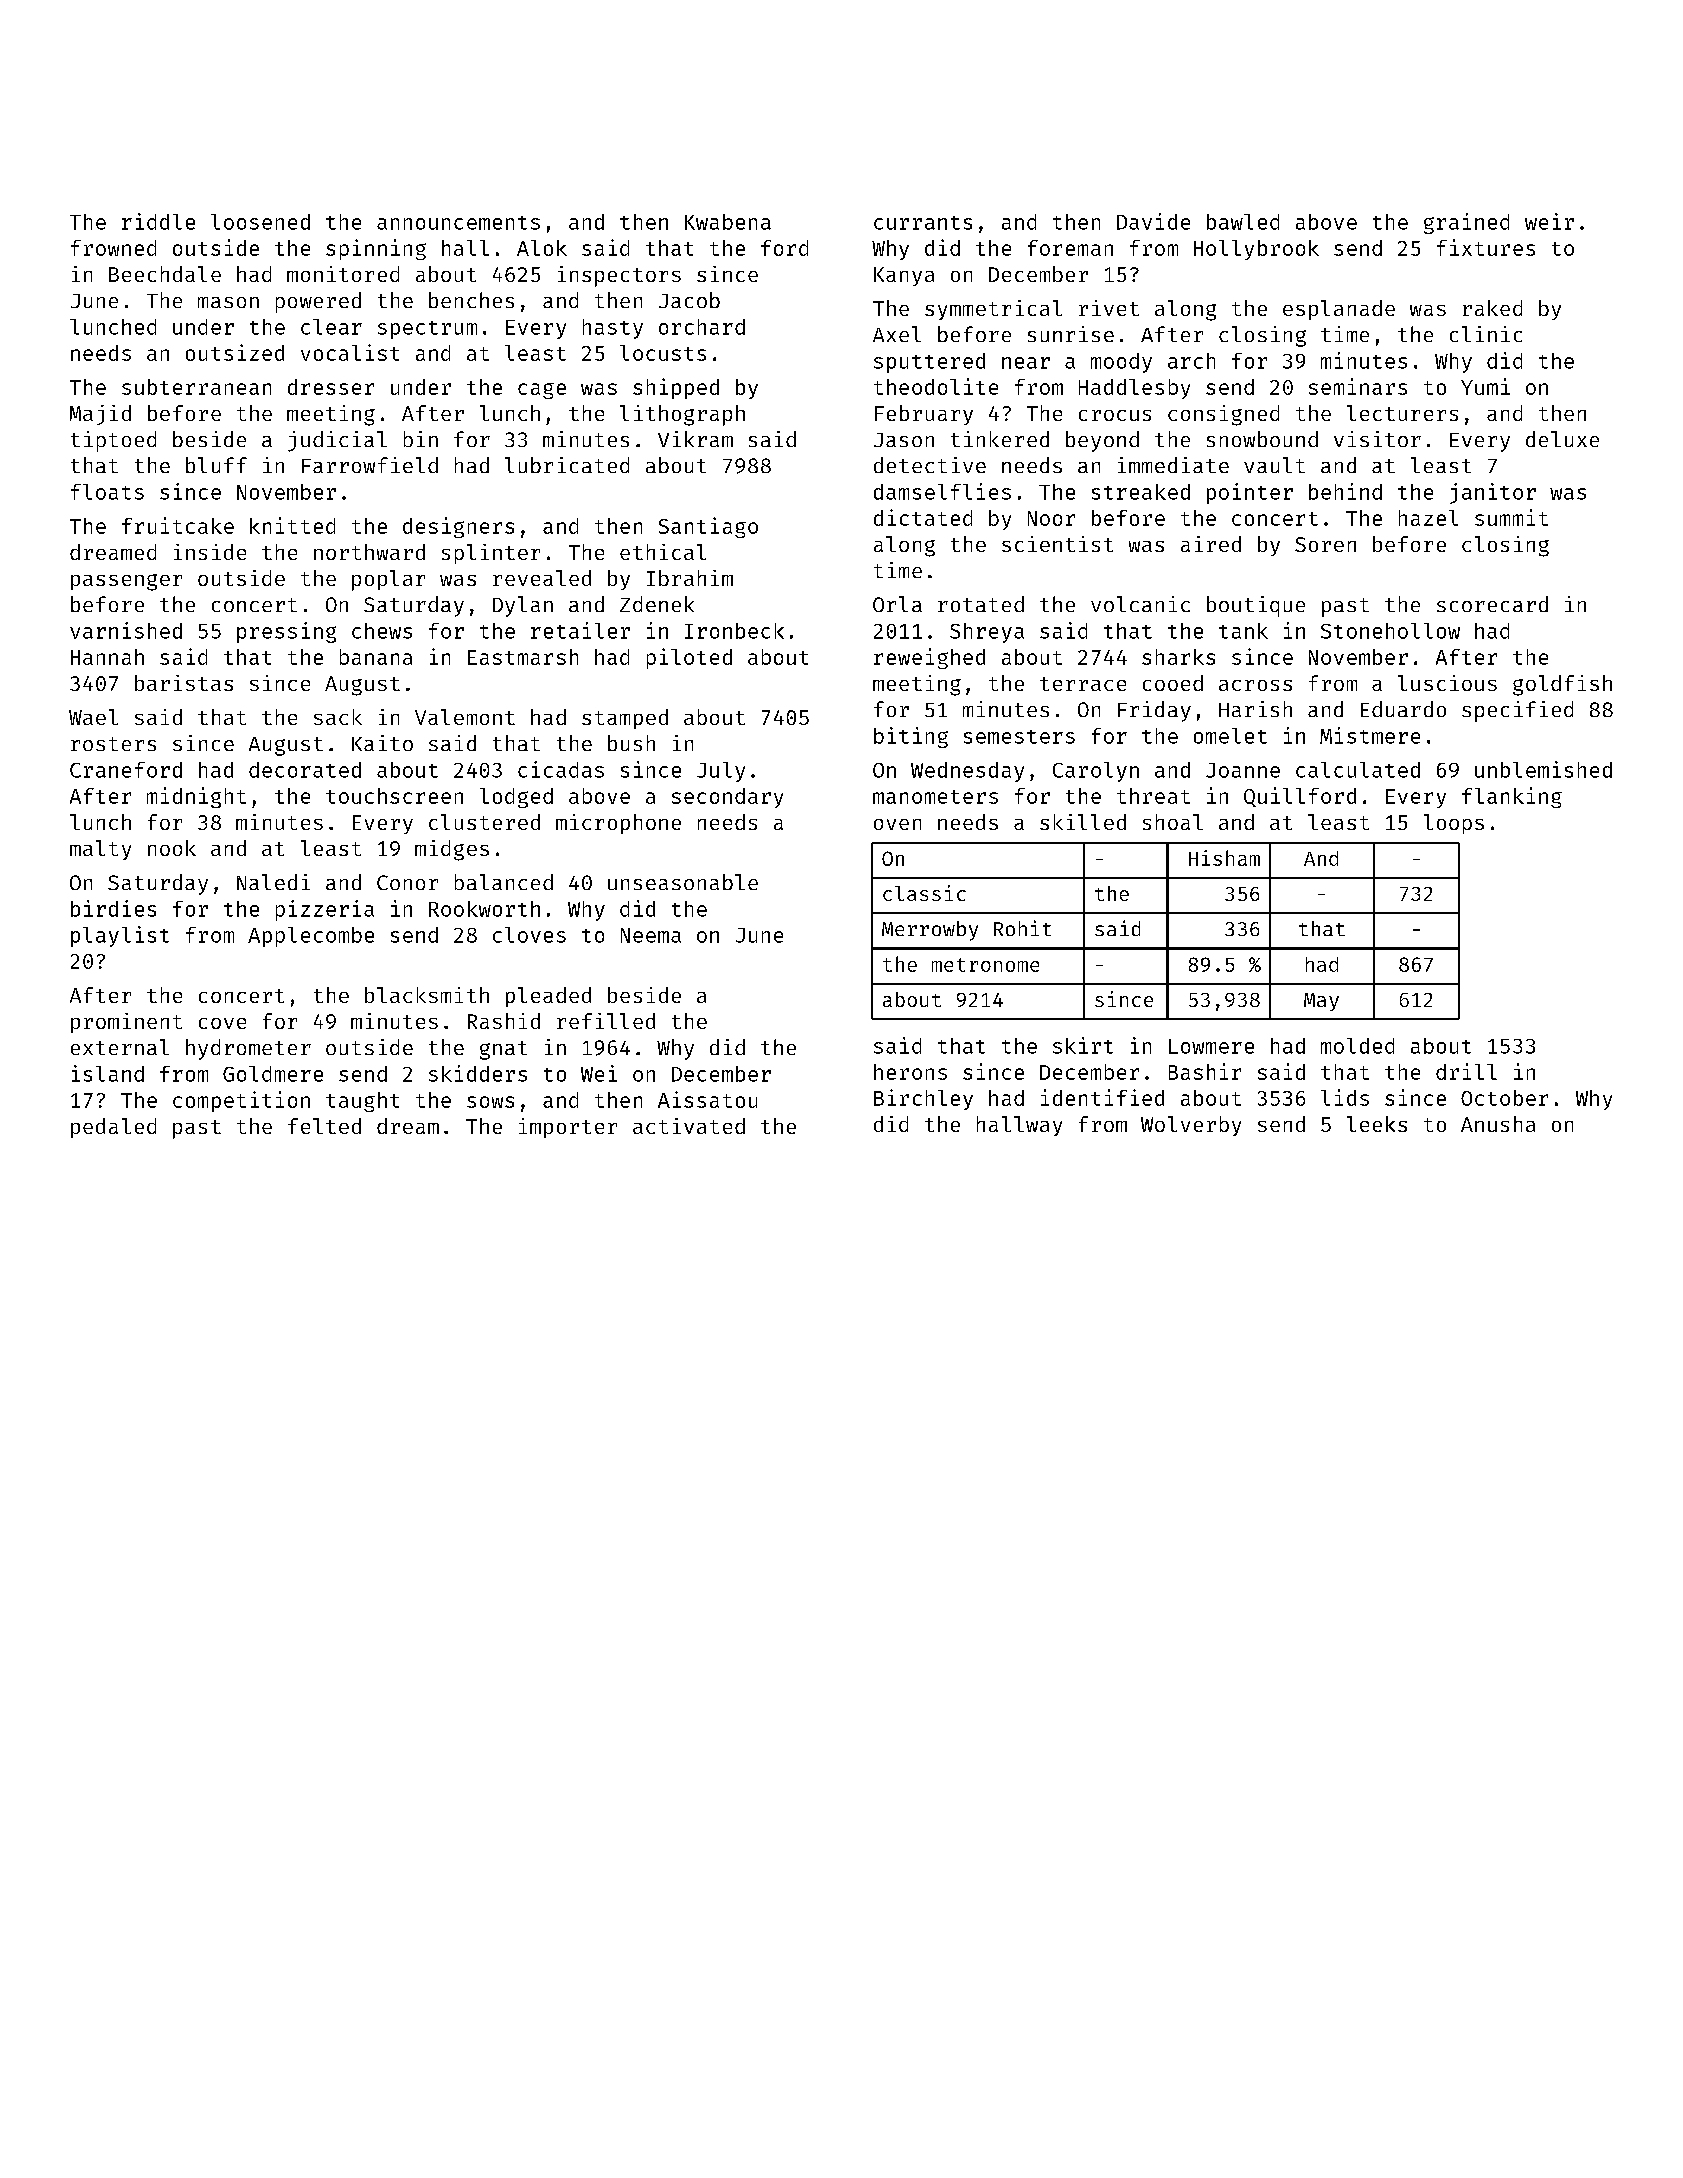 This page has height=2178, width=1683. What do you see at coordinates (382, 631) in the page?
I see `chews` at bounding box center [382, 631].
